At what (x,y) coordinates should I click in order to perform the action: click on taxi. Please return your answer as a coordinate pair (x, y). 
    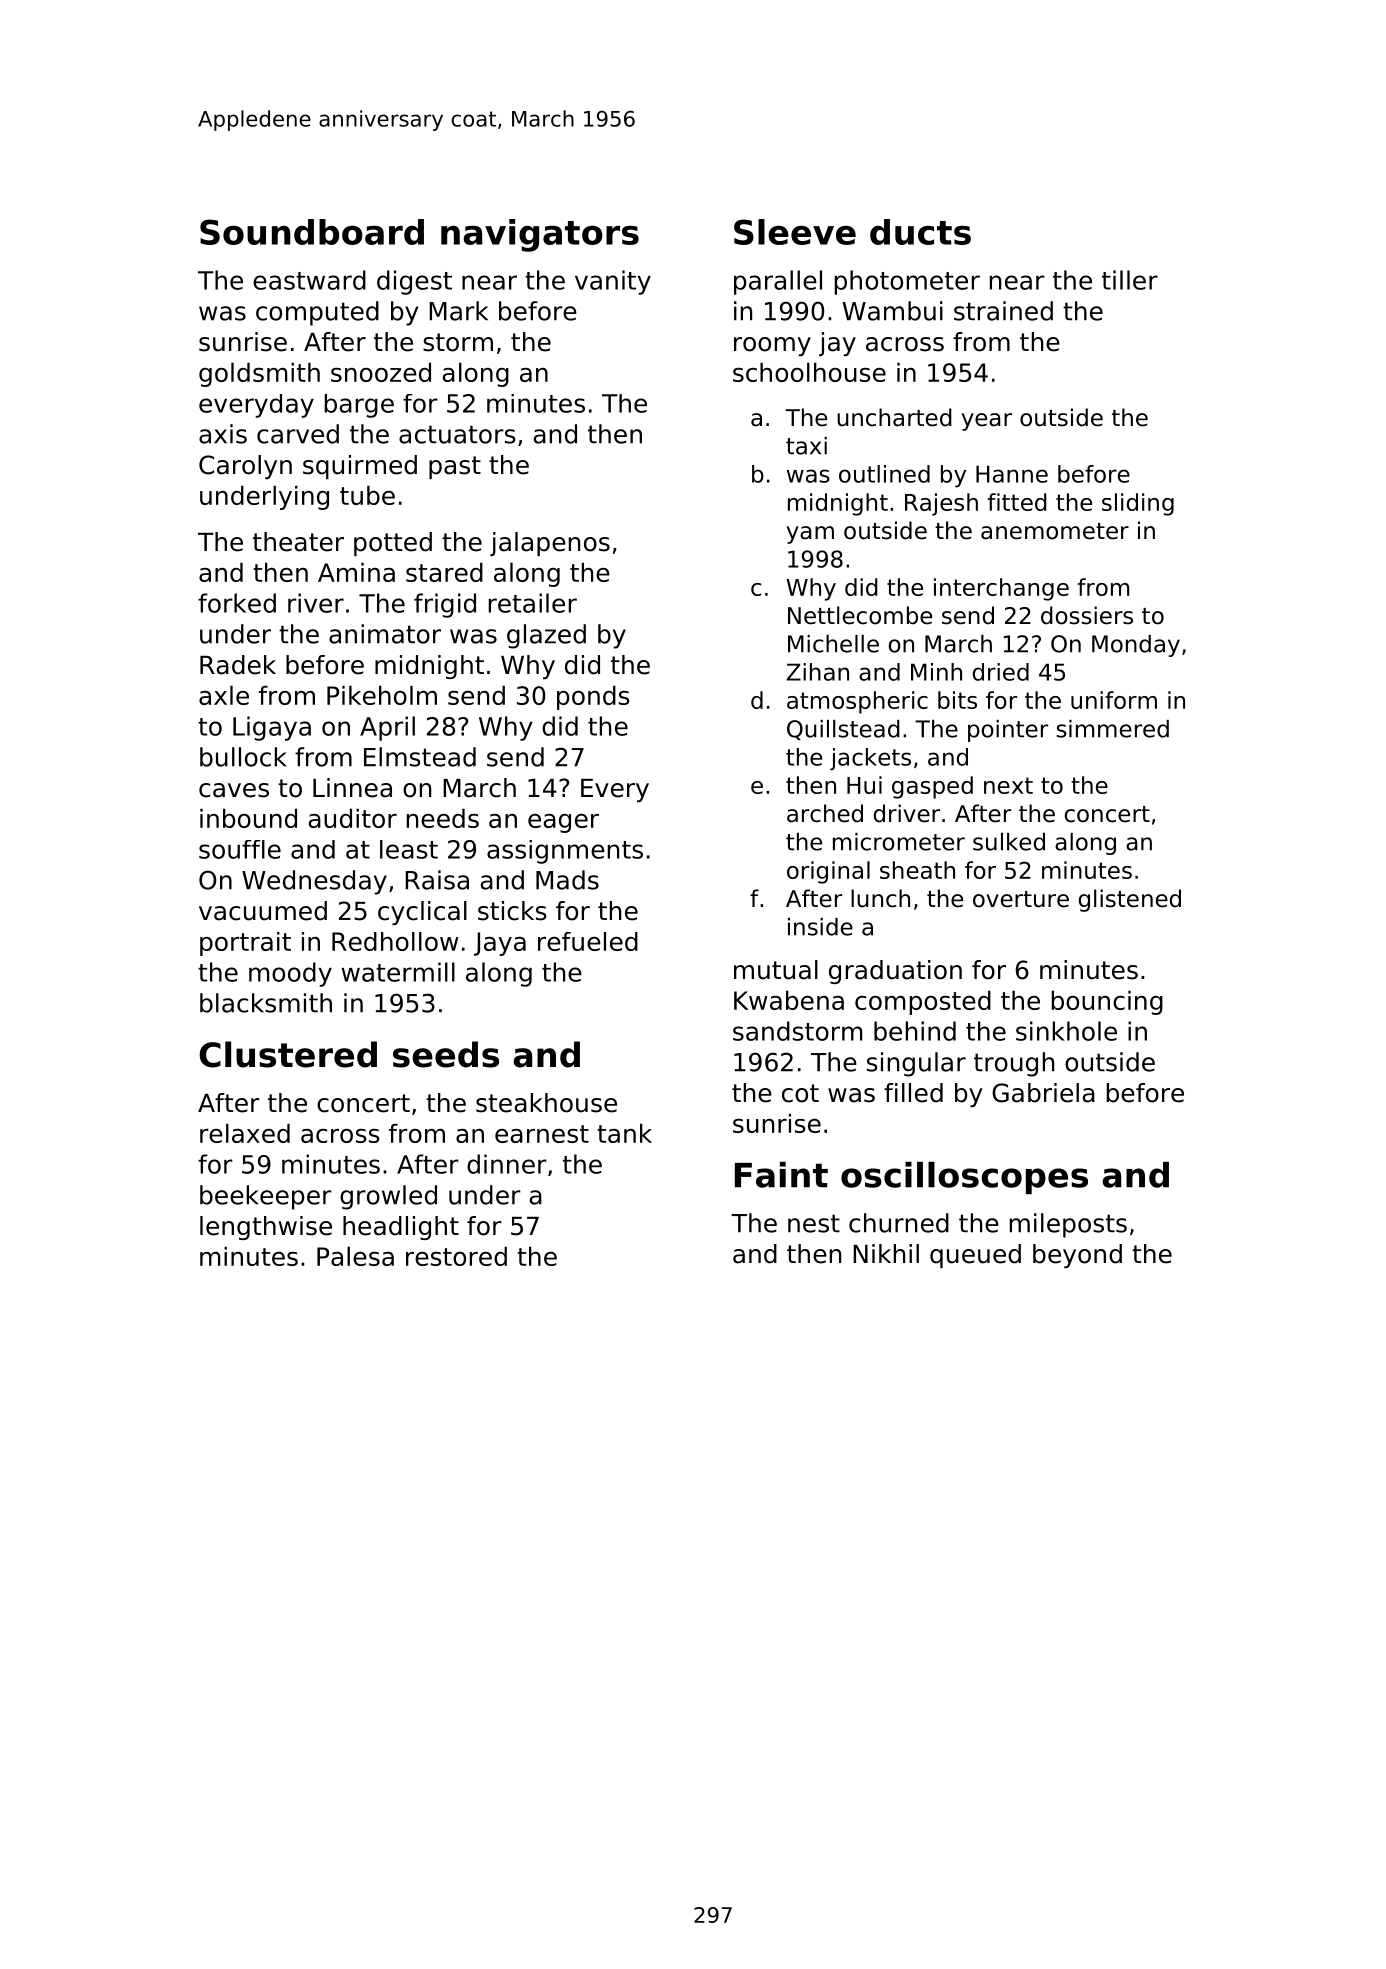
    Looking at the image, I should click on (806, 446).
